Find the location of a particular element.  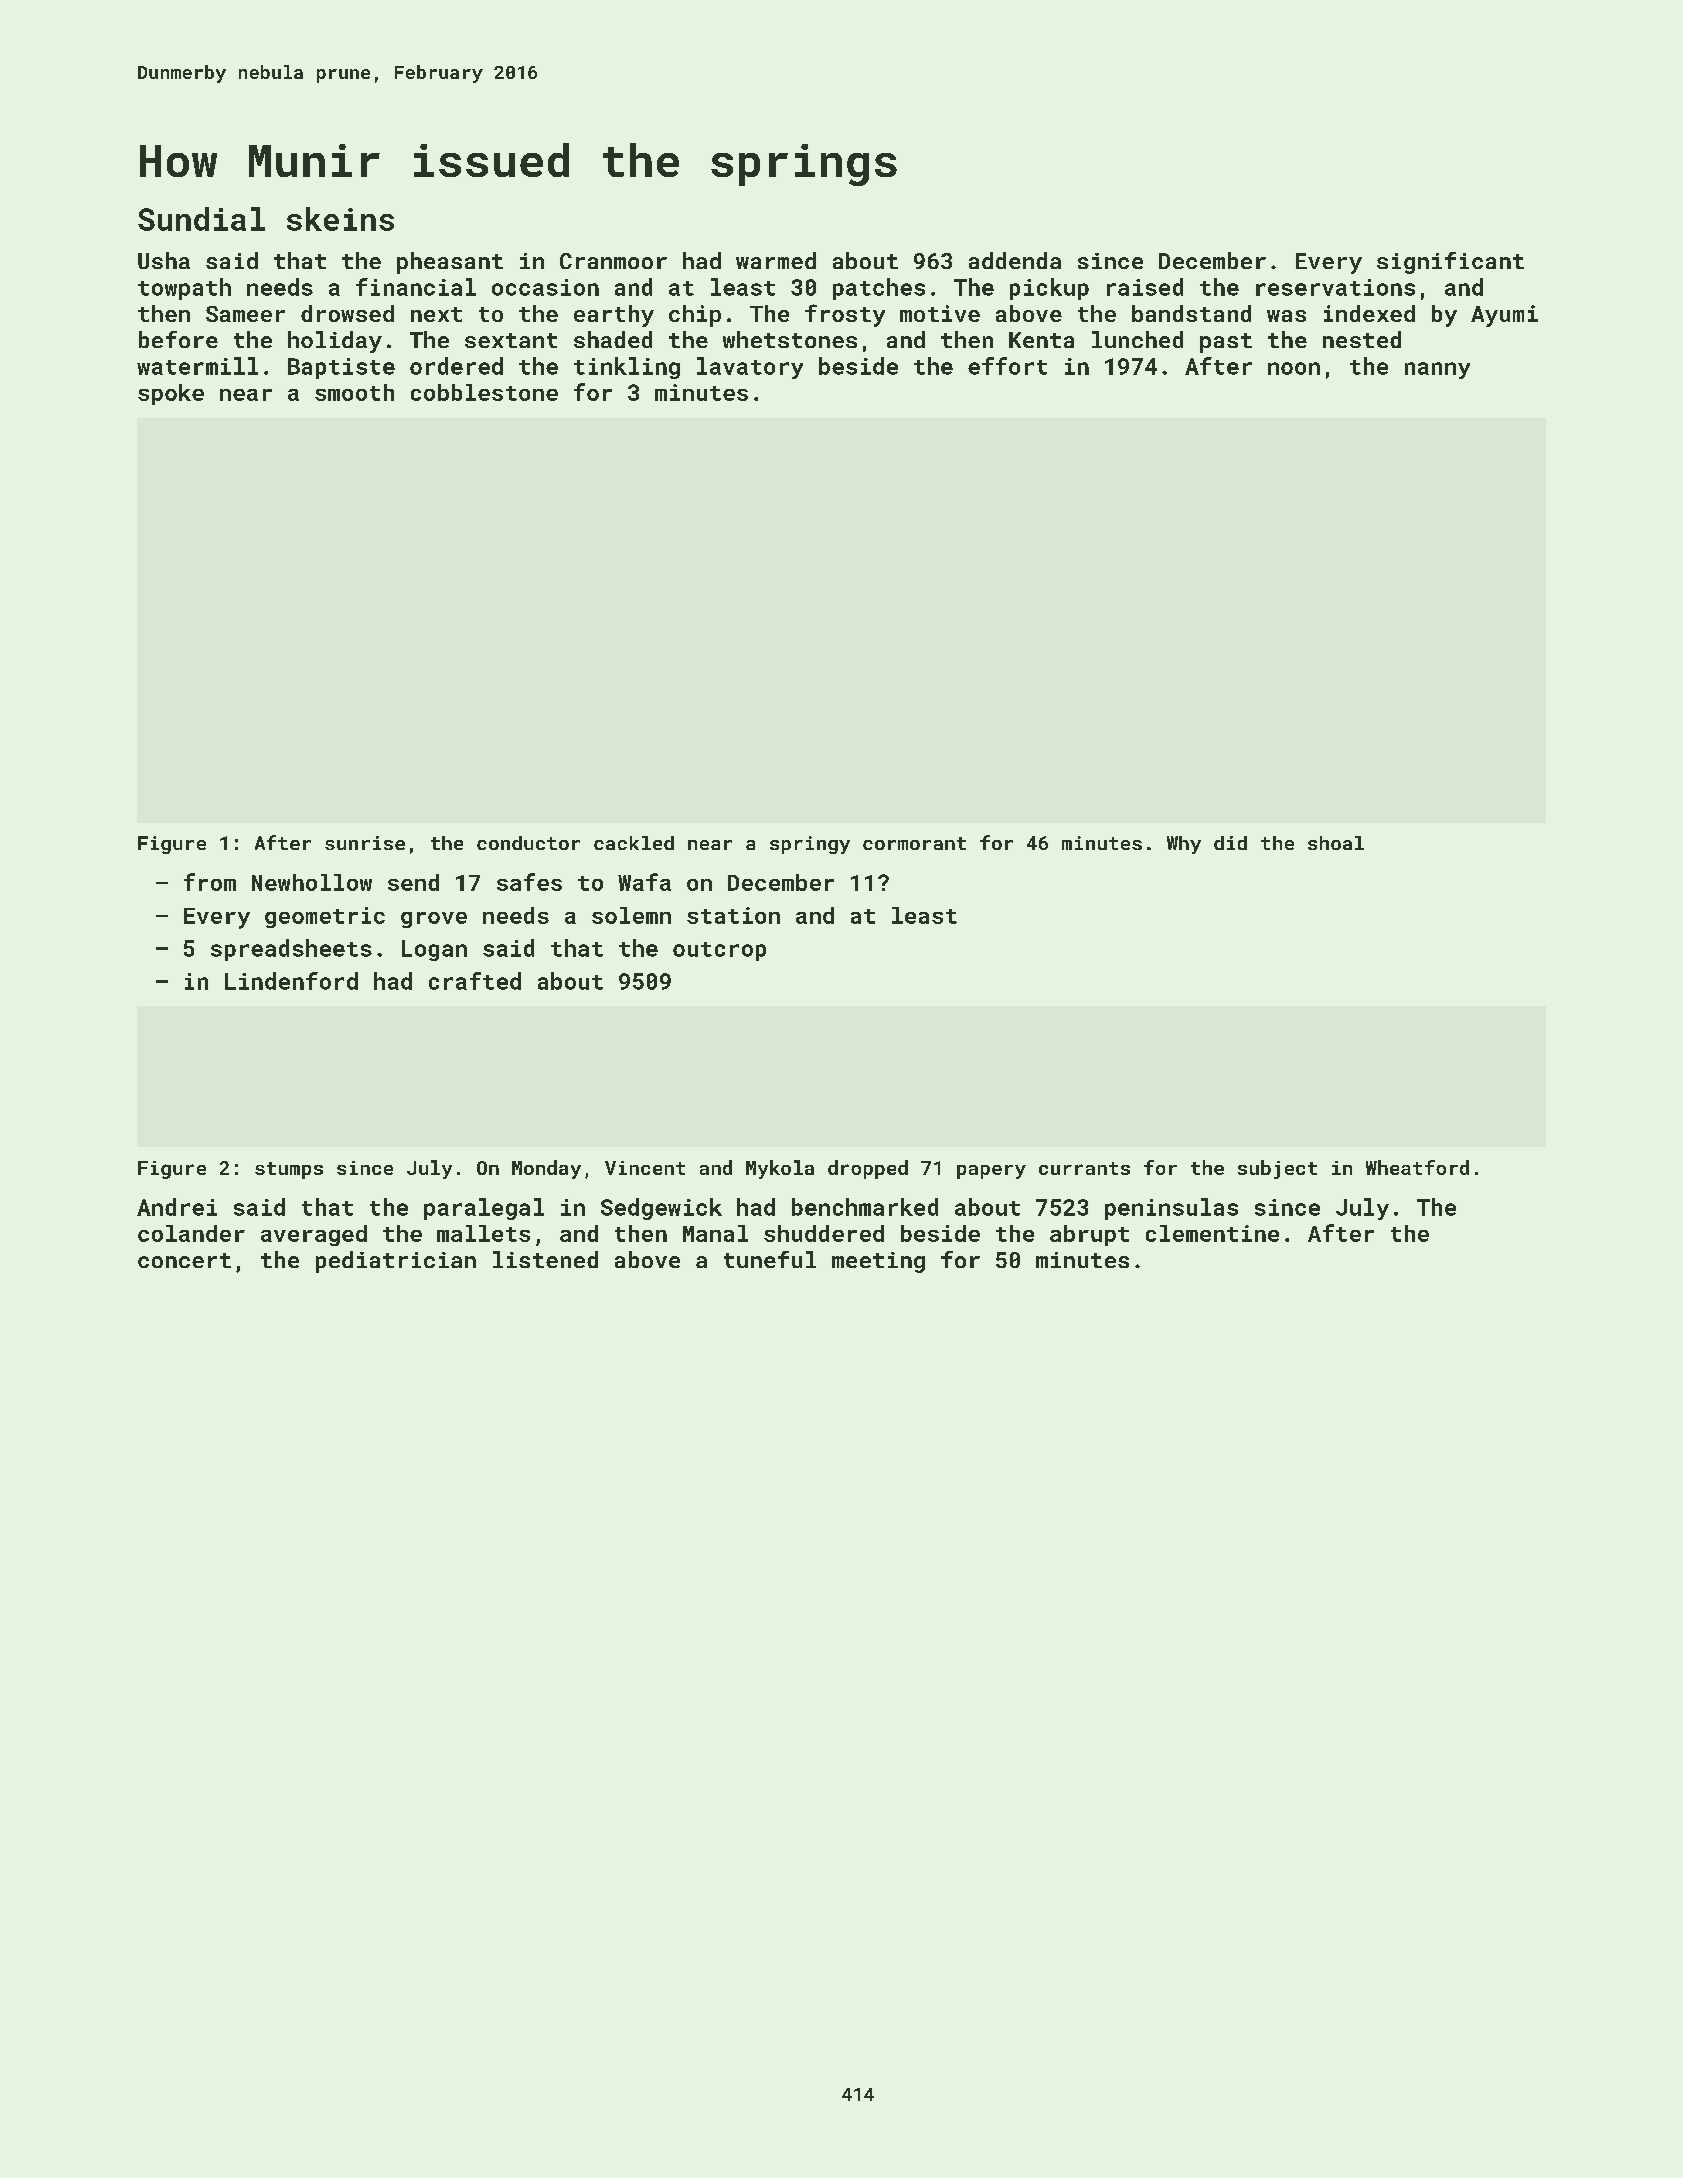

financial is located at coordinates (416, 287).
